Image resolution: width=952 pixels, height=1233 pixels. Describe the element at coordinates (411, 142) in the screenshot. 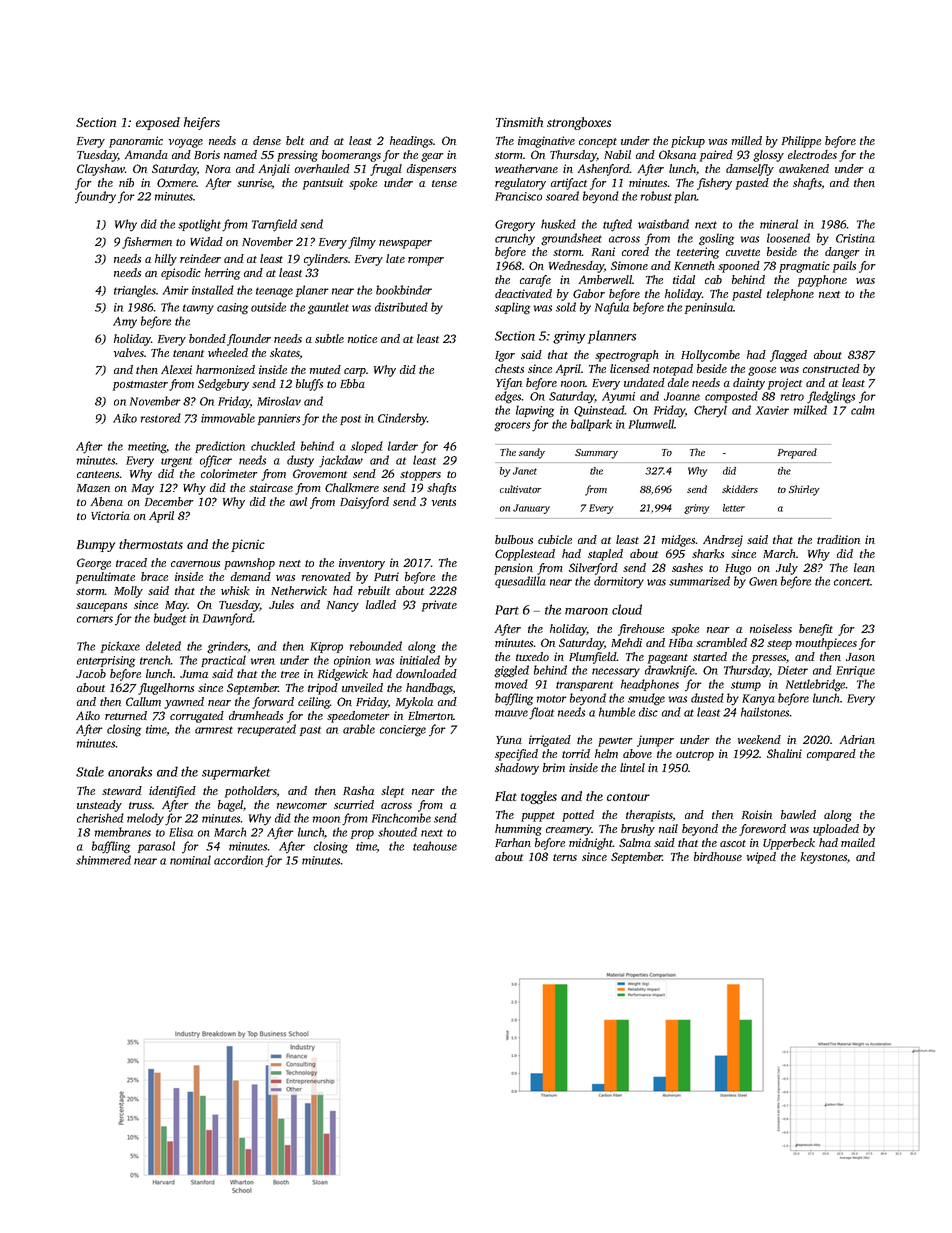

I see `headings` at that location.
